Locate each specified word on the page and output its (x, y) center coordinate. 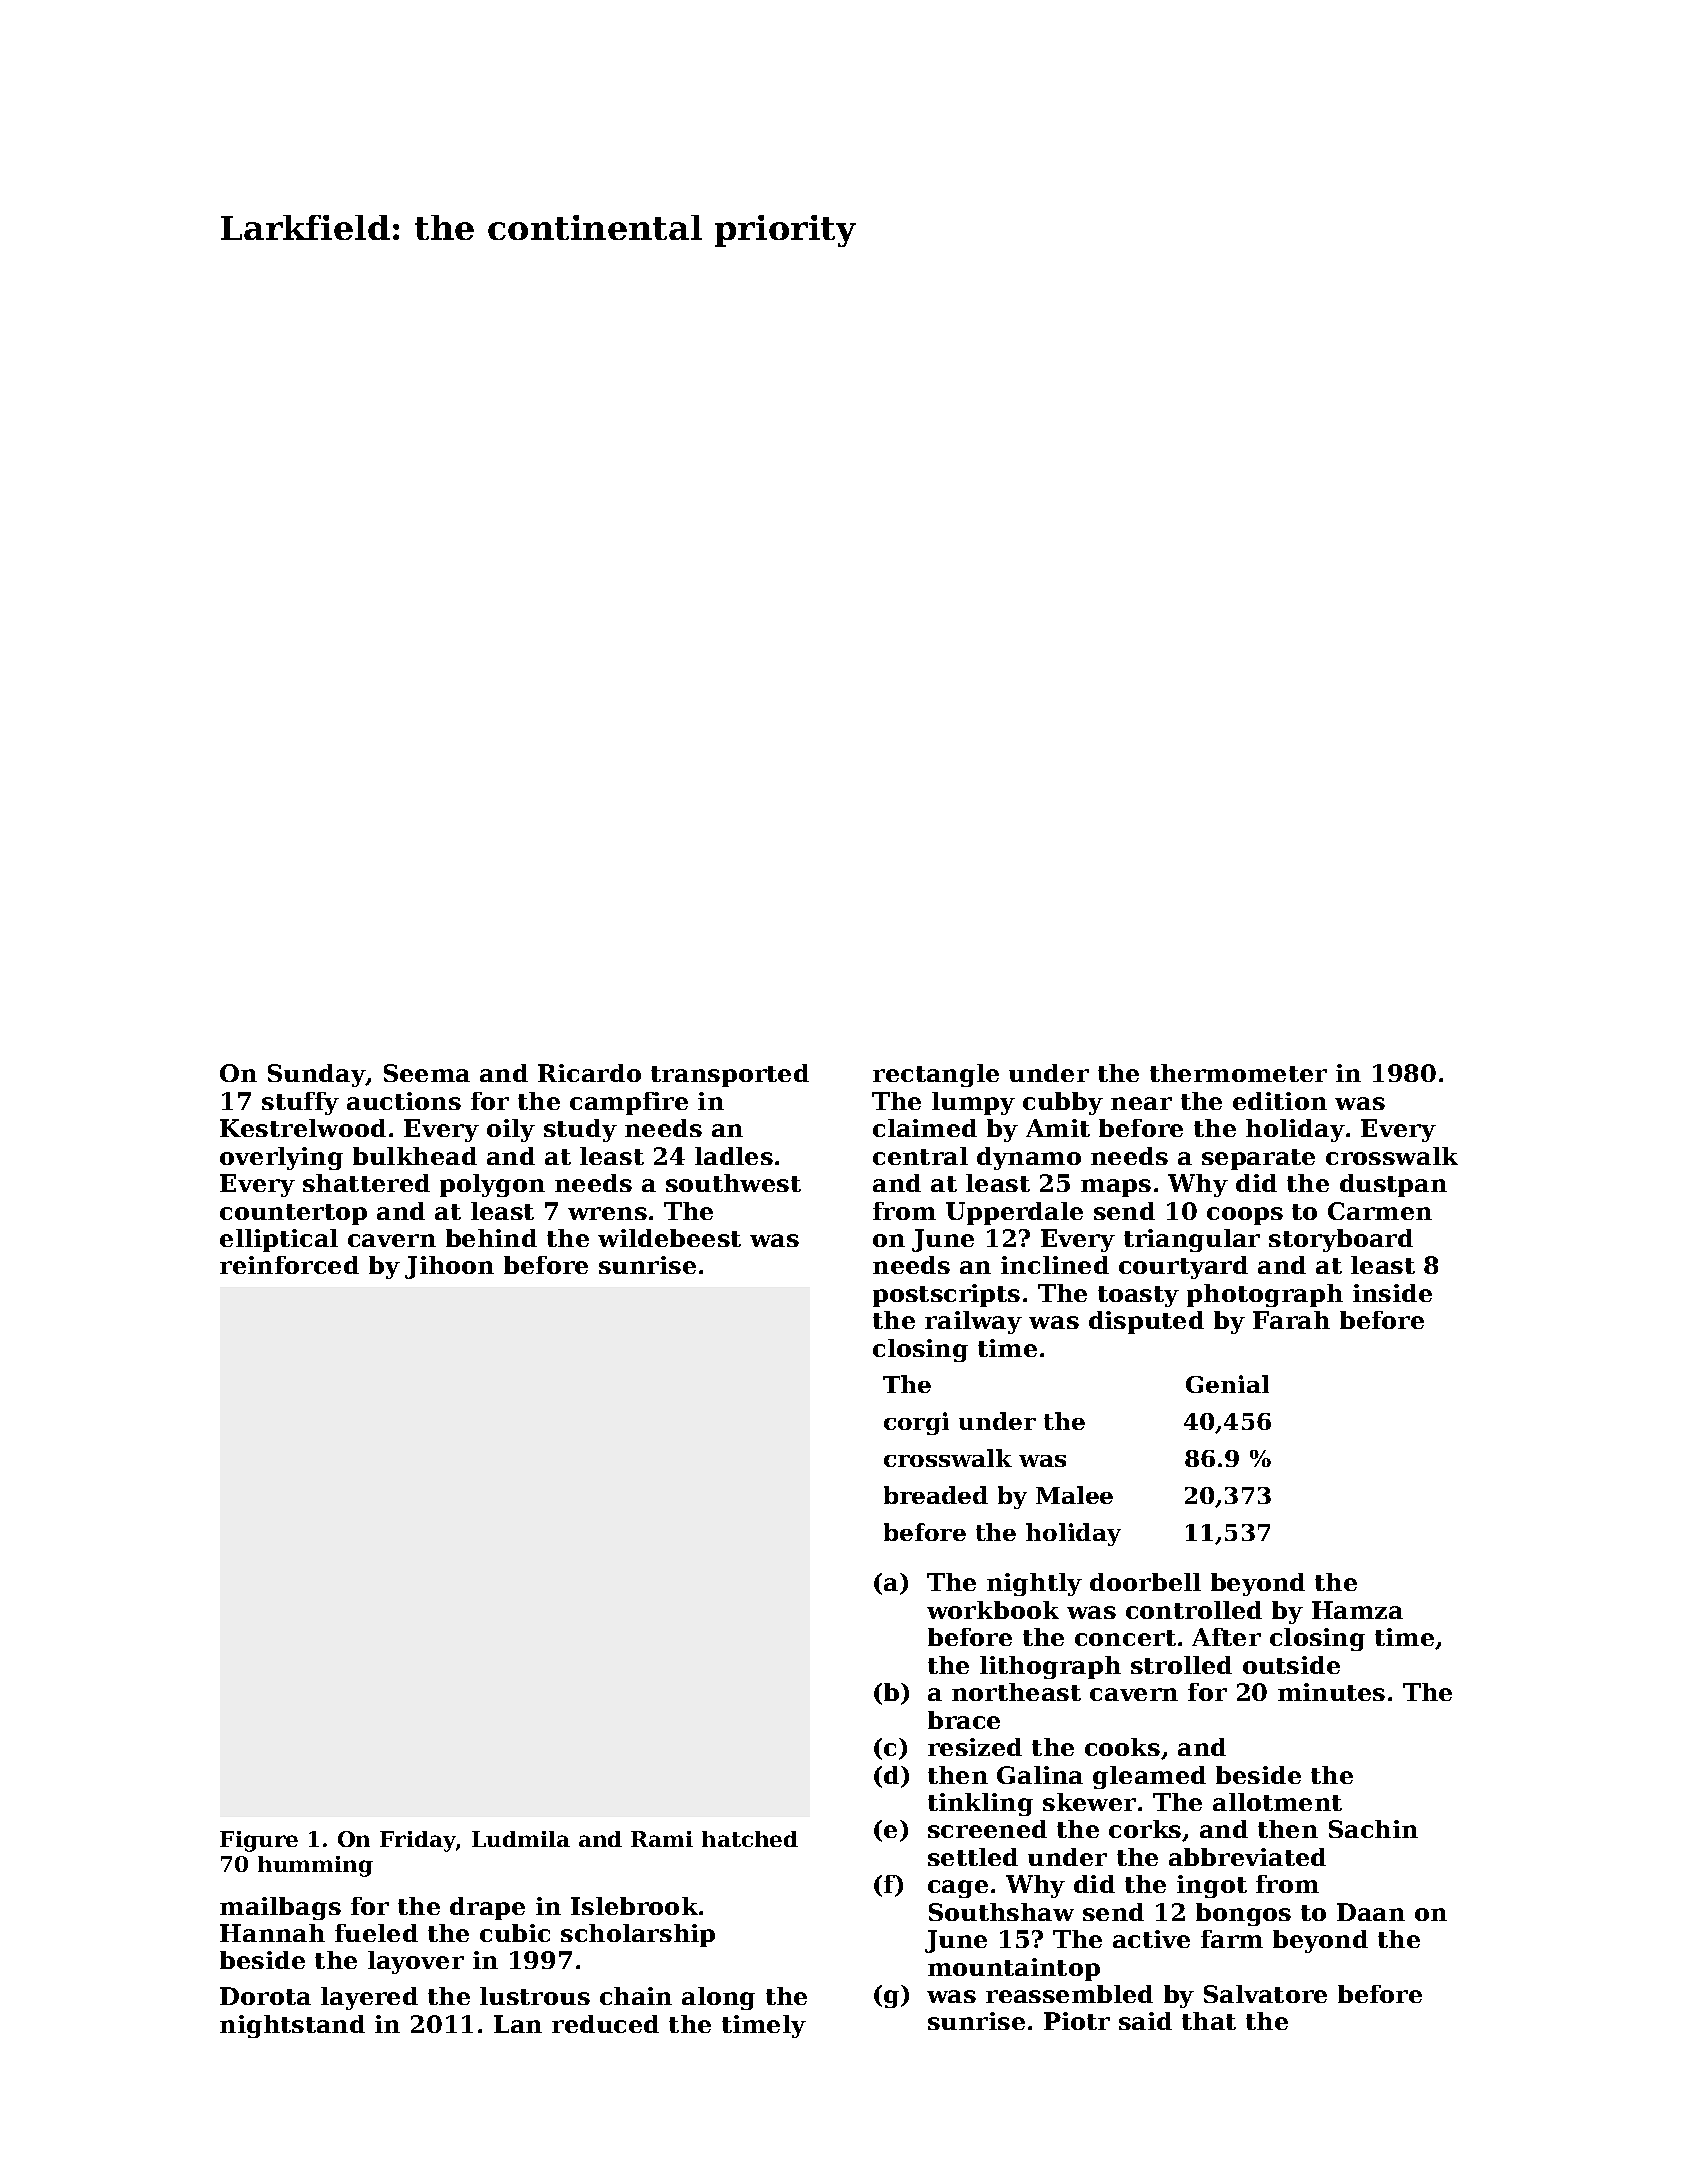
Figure (259, 1841)
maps (1116, 1188)
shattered (366, 1183)
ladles (734, 1156)
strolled (1181, 1665)
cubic (515, 1933)
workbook (993, 1610)
